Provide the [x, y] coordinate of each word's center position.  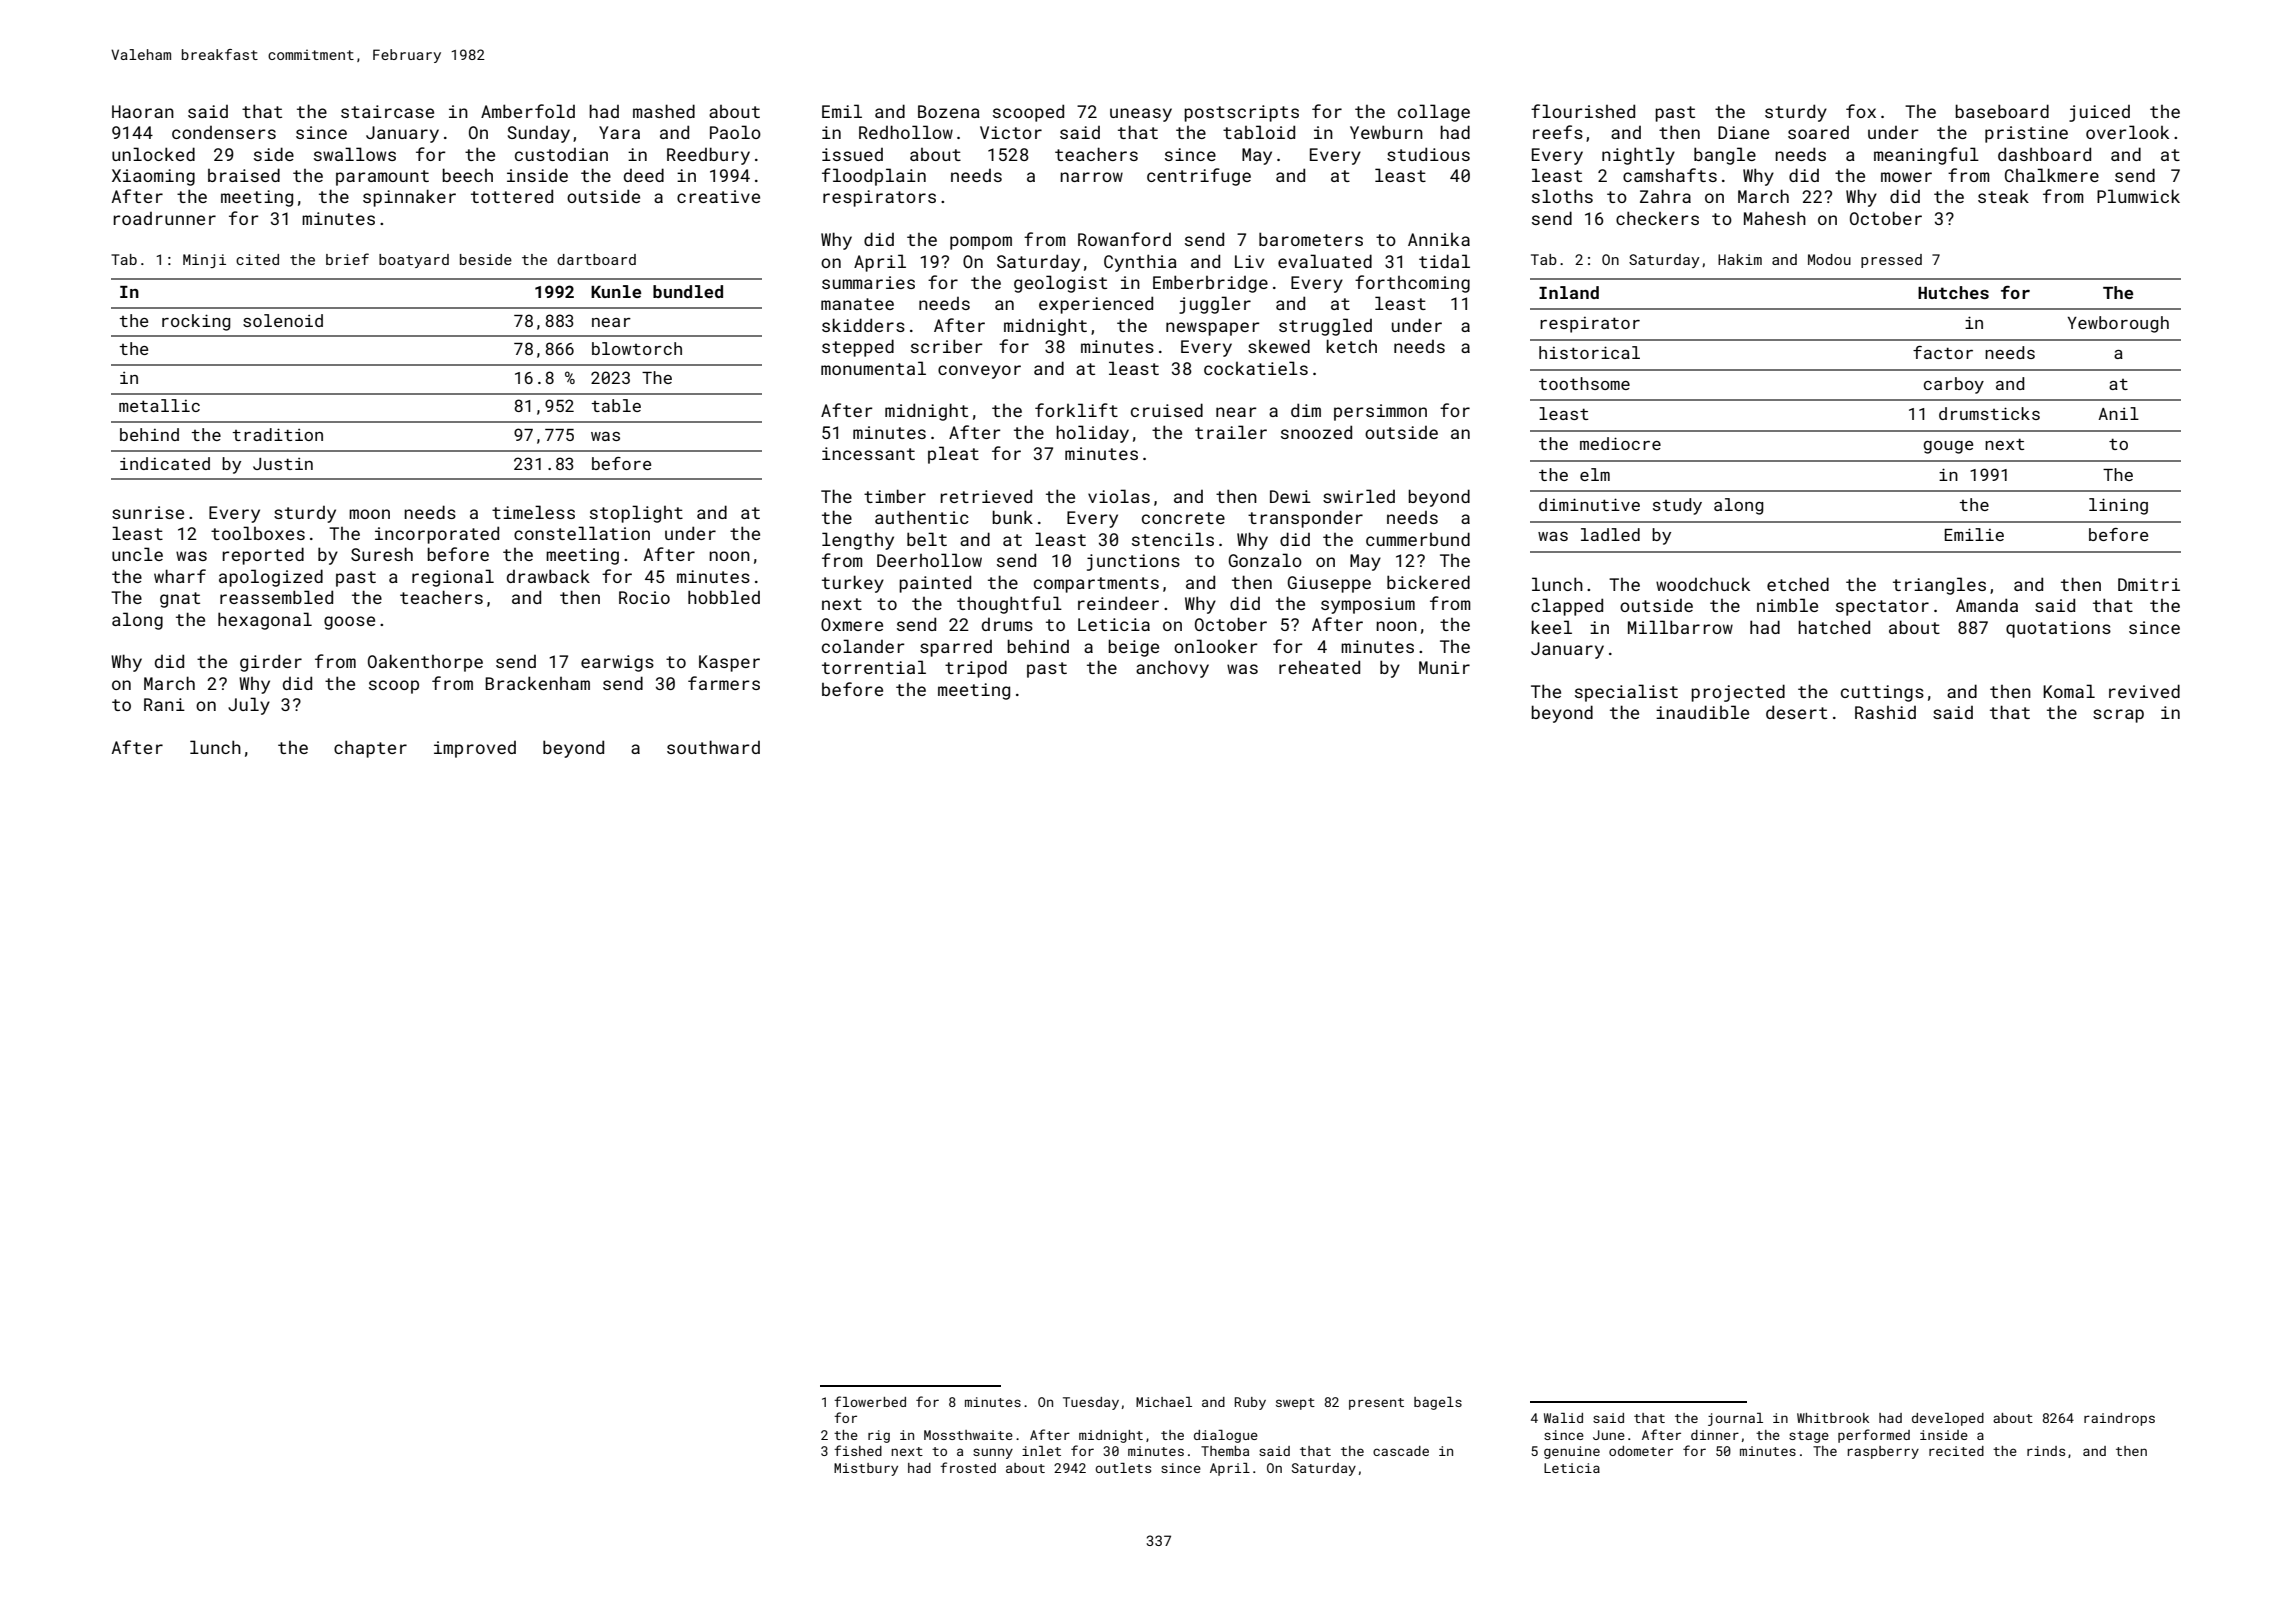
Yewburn [1386, 132]
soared [1818, 132]
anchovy [1172, 669]
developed [1948, 1419]
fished [858, 1450]
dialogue [1226, 1436]
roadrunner [164, 218]
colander [863, 646]
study [1677, 506]
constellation [582, 533]
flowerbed [870, 1401]
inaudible [1702, 712]
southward [713, 747]
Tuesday [1091, 1403]
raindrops [2119, 1419]
